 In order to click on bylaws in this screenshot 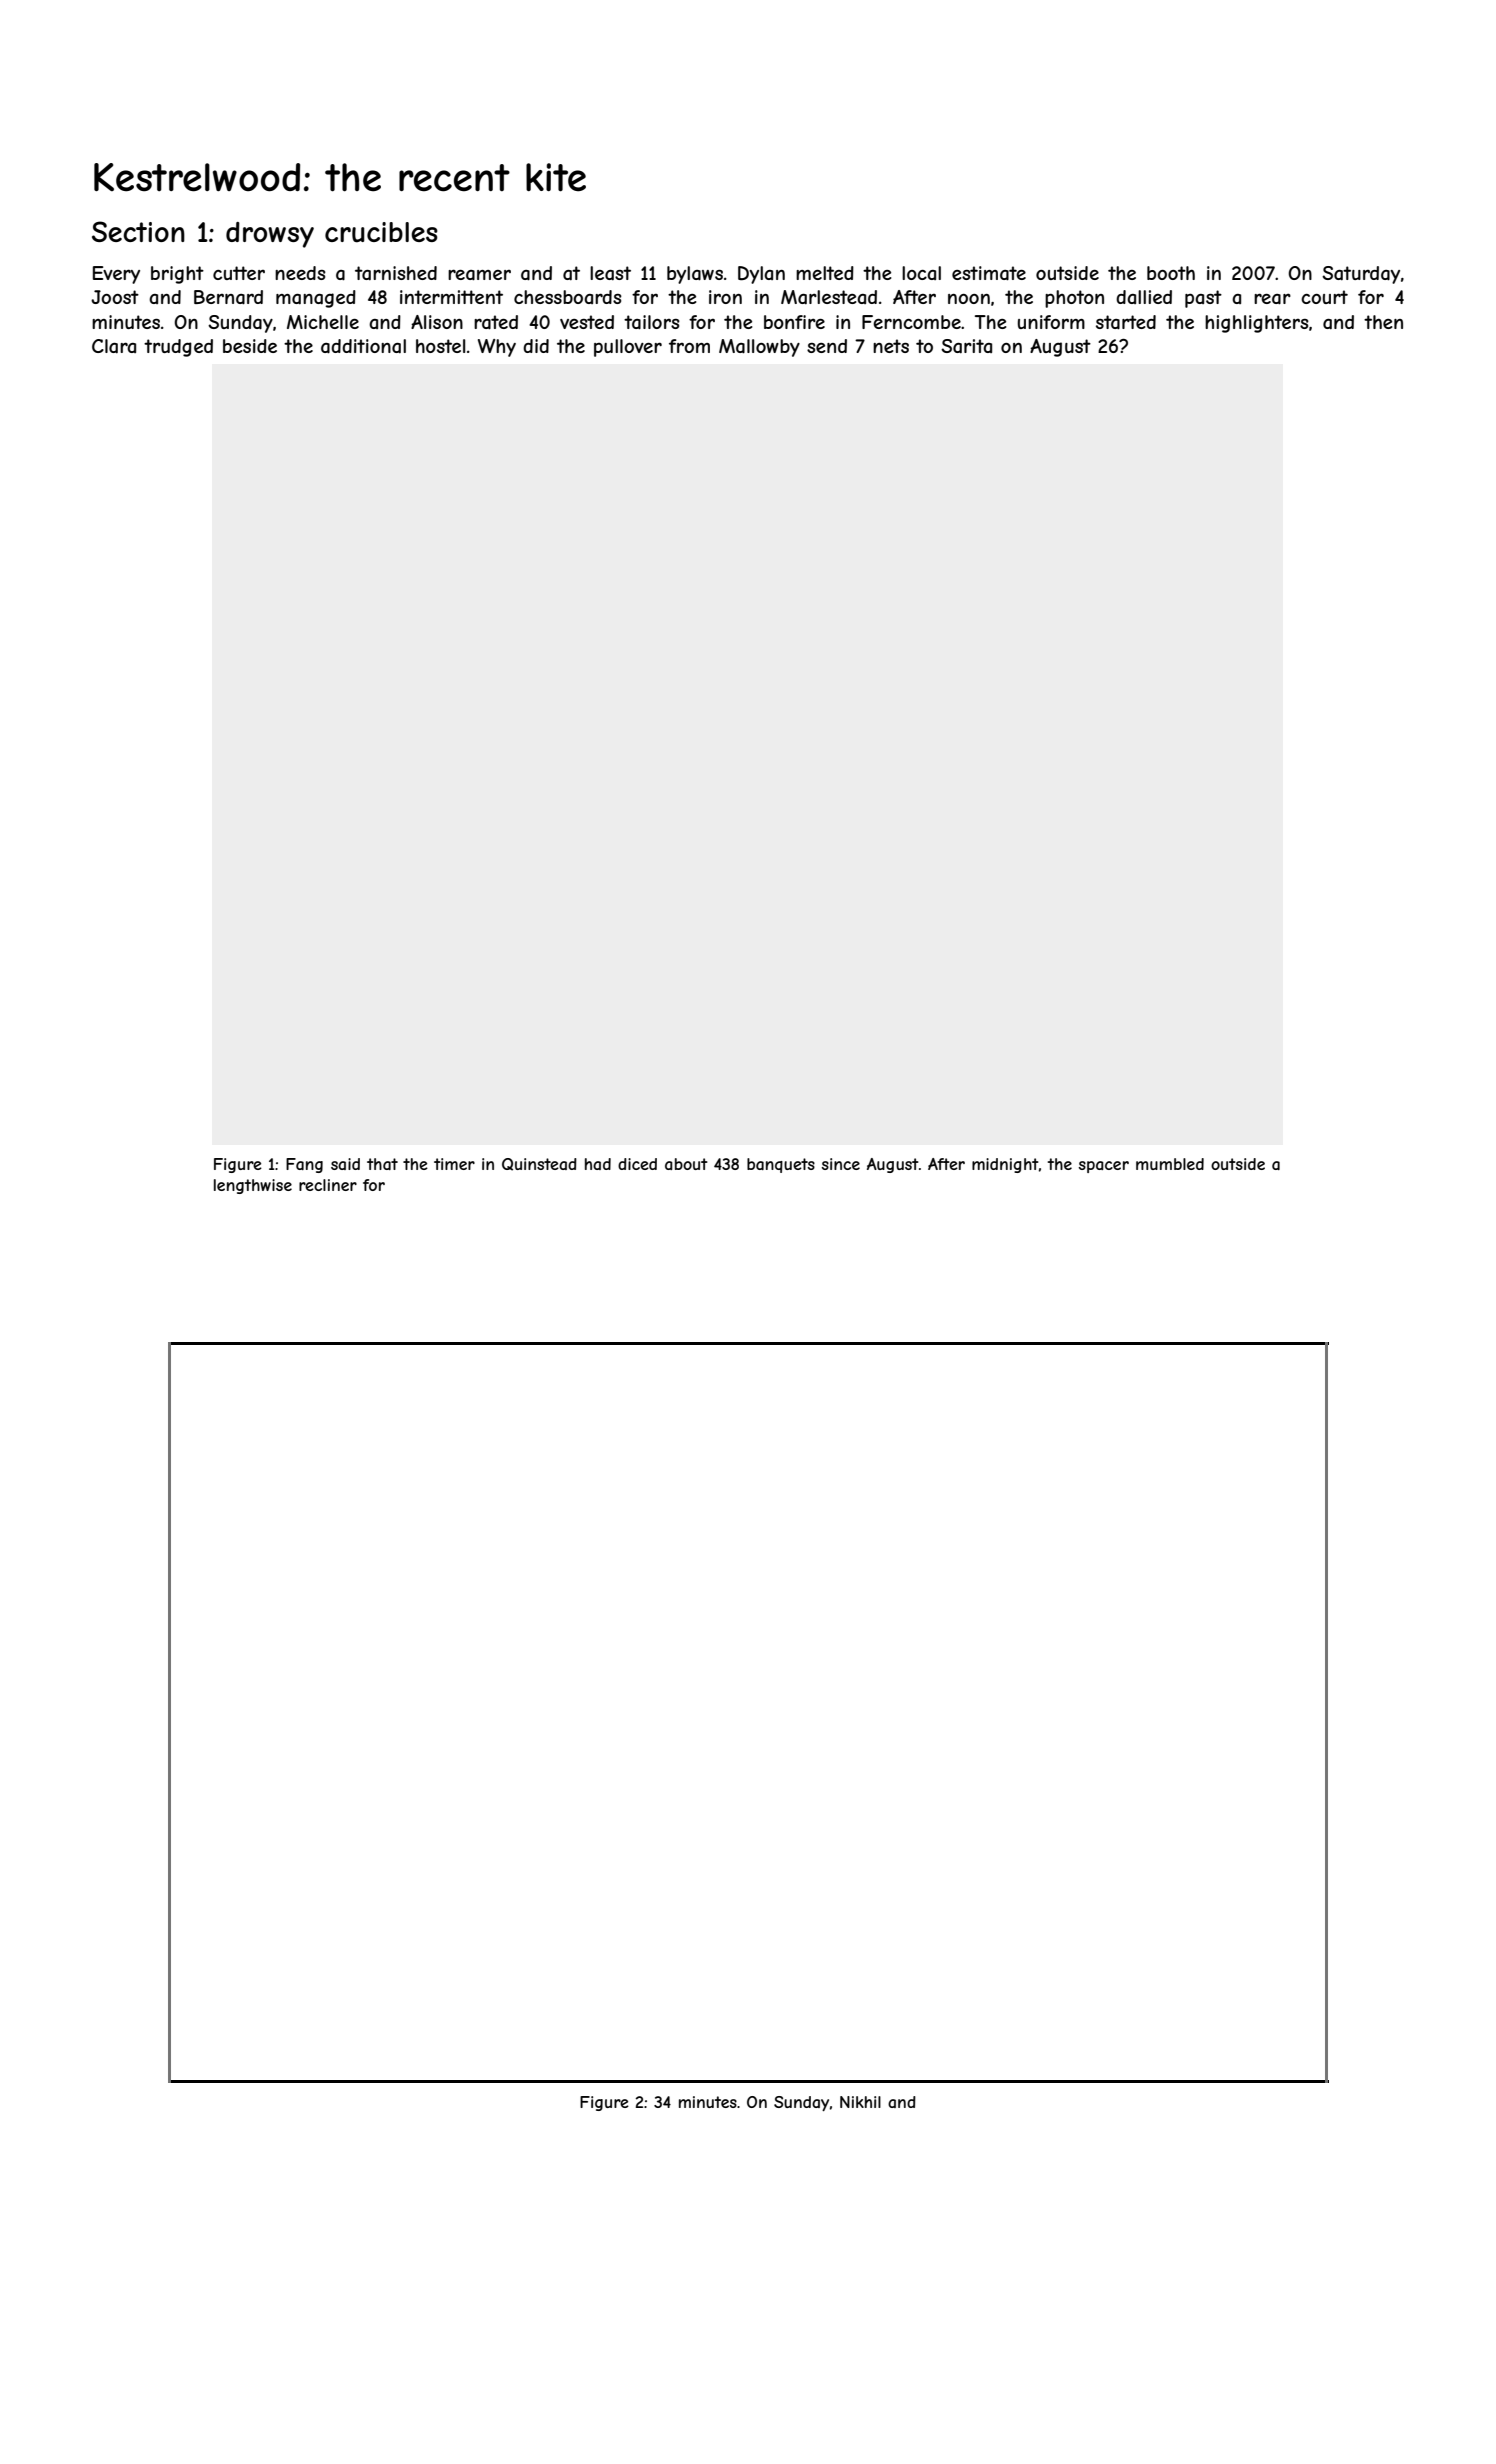, I will do `click(695, 275)`.
